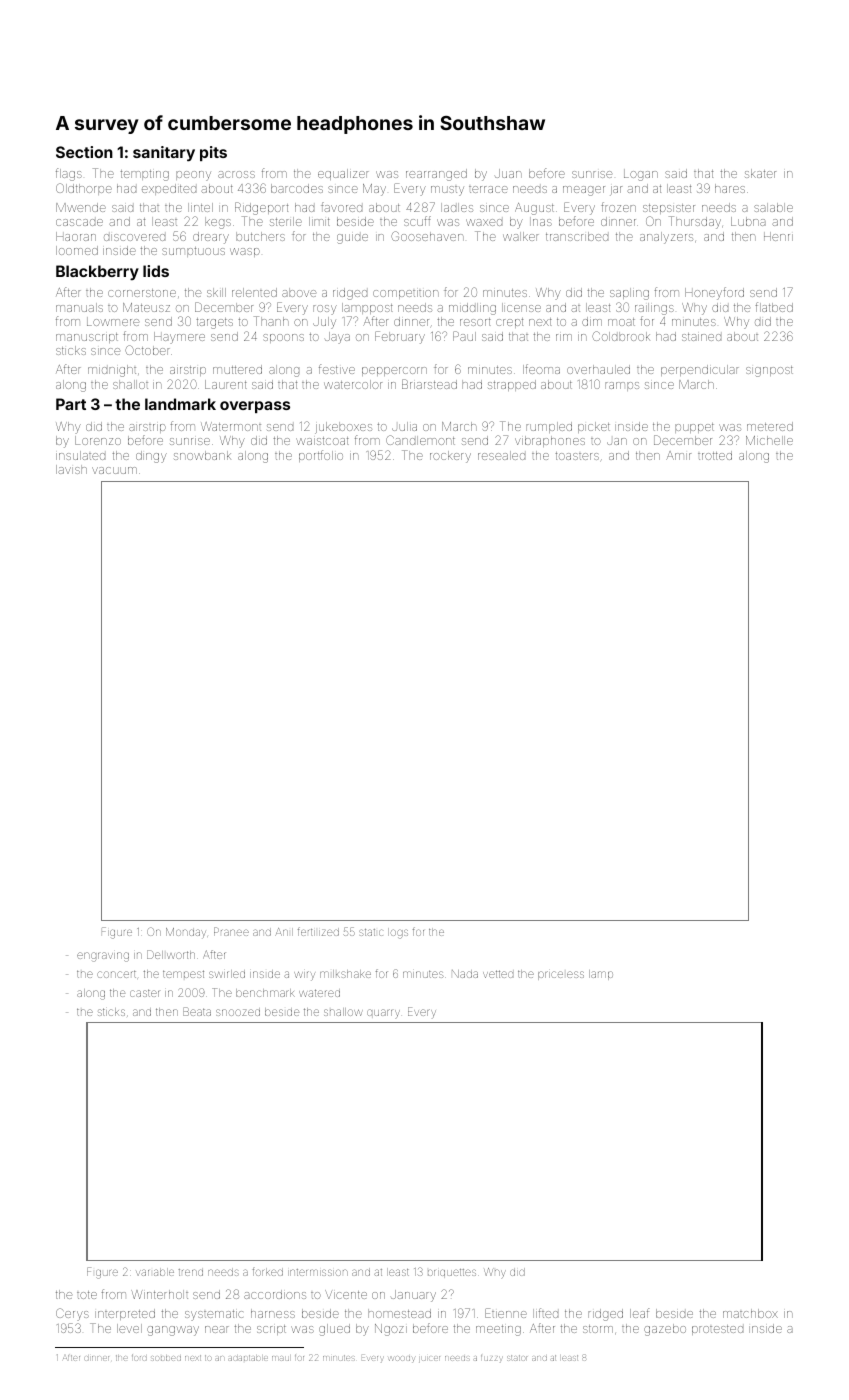 The width and height of the screenshot is (849, 1400). I want to click on rearranged, so click(436, 175).
